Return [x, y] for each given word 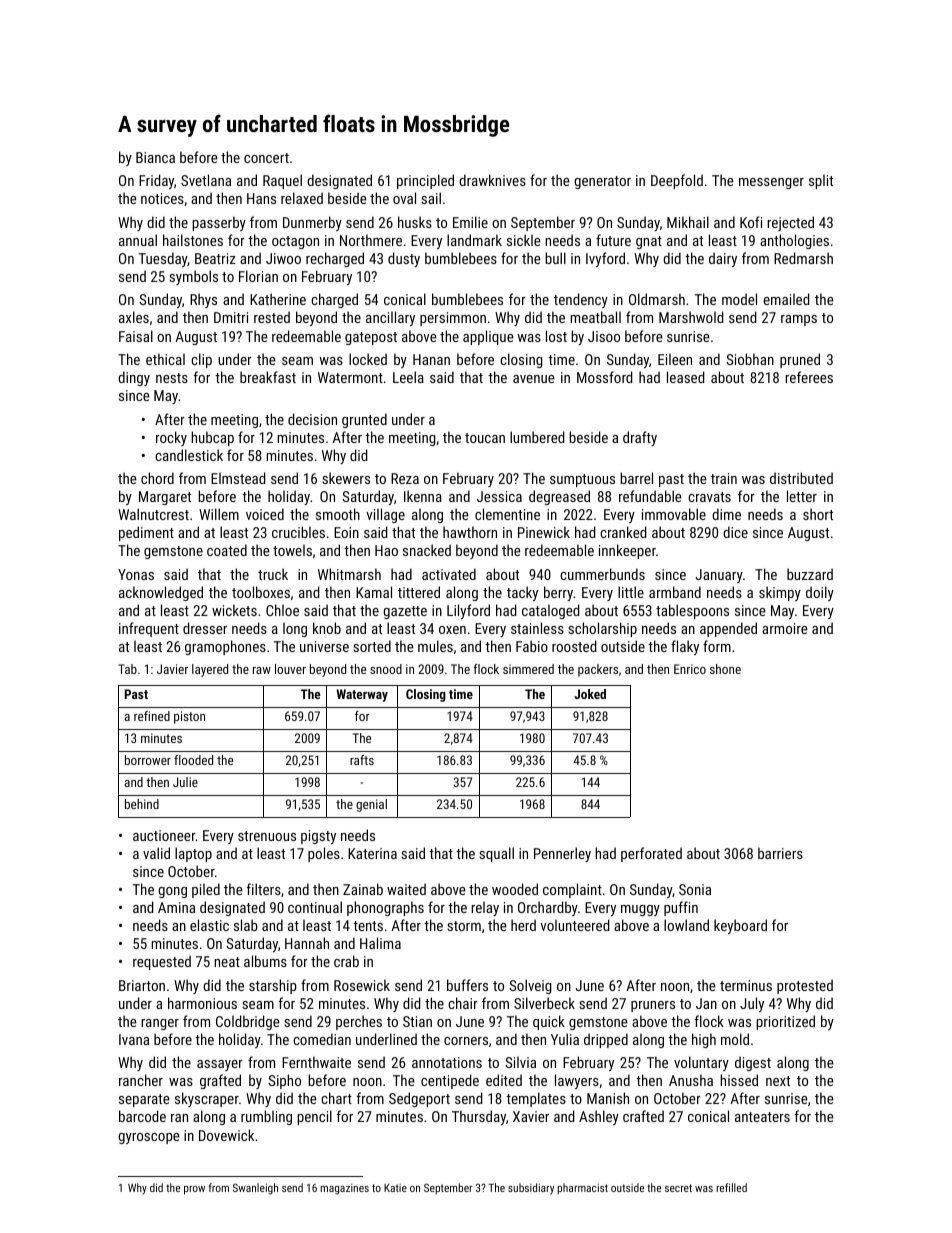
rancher [141, 1080]
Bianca [155, 157]
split [821, 181]
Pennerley [562, 854]
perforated [651, 854]
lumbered [537, 437]
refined [152, 716]
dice [735, 532]
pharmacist [582, 1189]
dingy [134, 378]
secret [678, 1188]
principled [425, 181]
